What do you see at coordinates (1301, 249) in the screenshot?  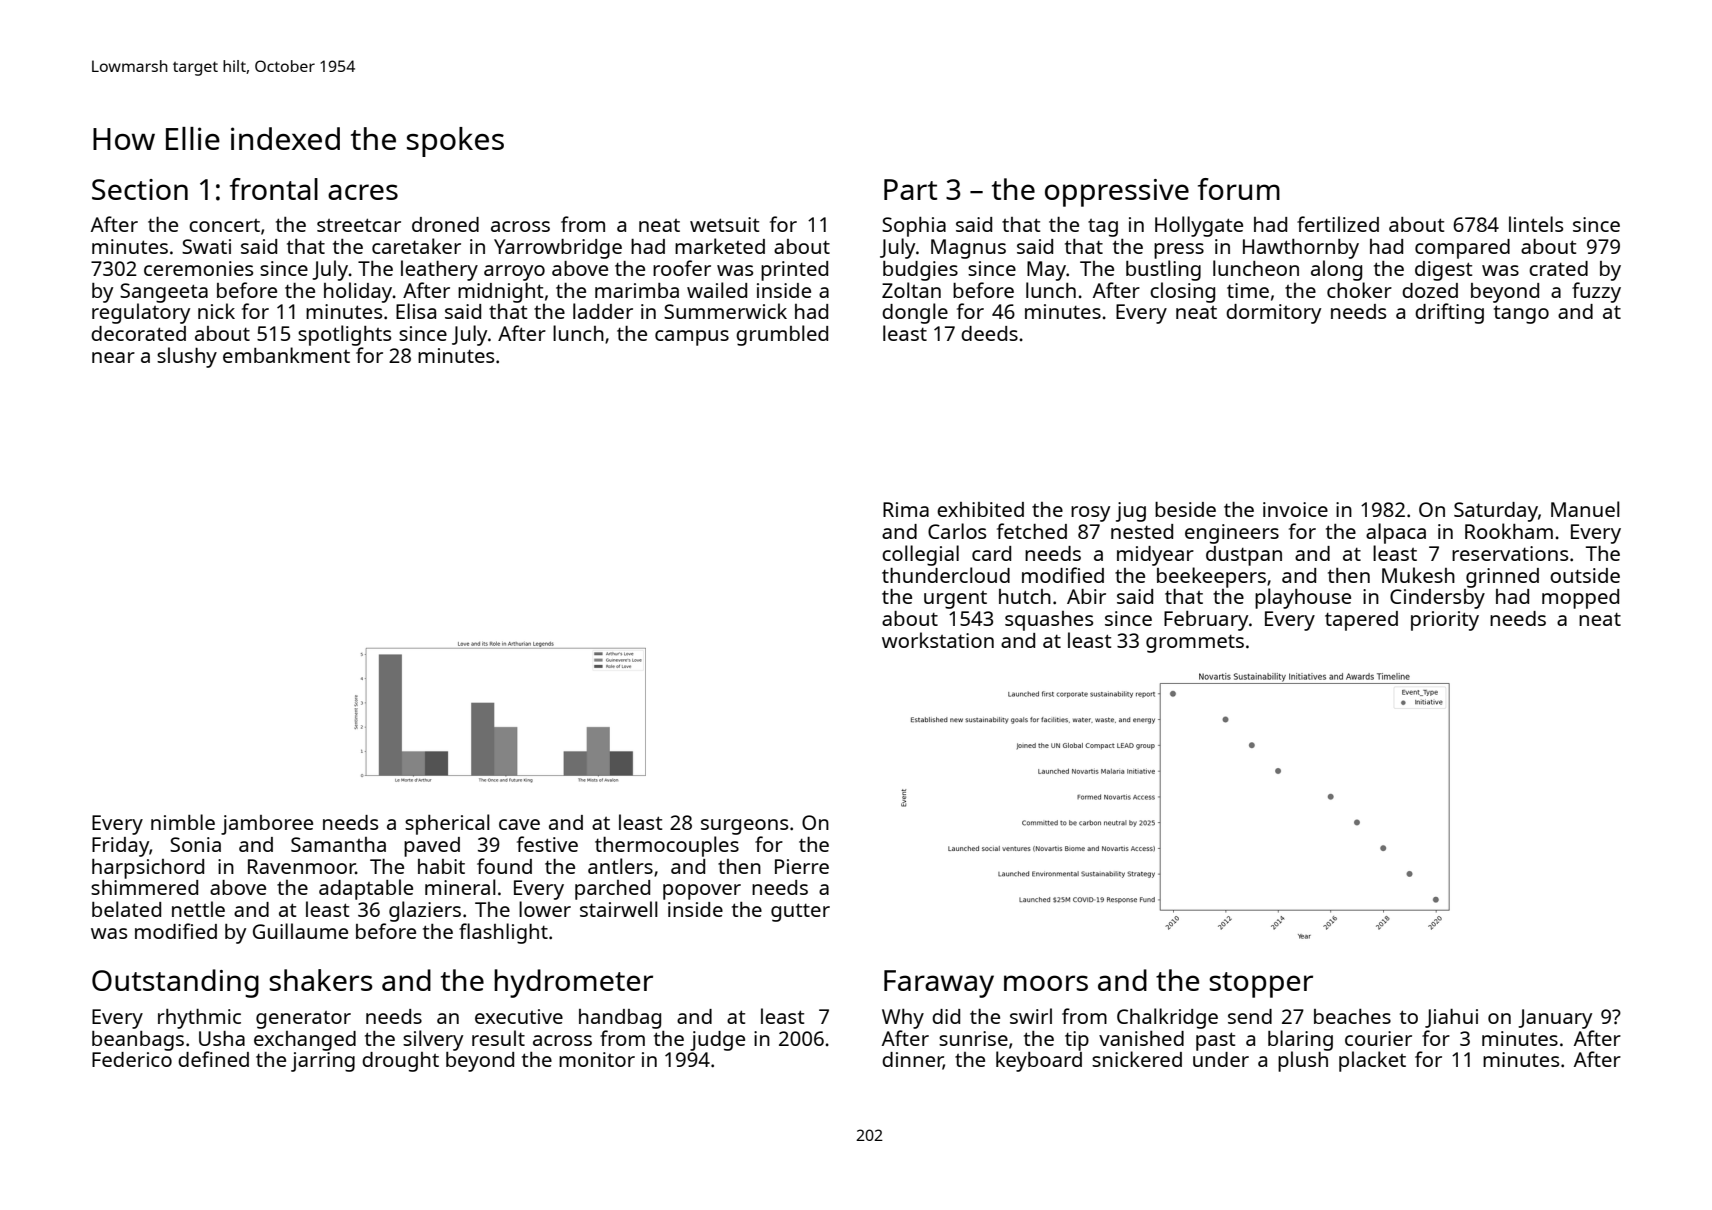 I see `Hawthornby` at bounding box center [1301, 249].
